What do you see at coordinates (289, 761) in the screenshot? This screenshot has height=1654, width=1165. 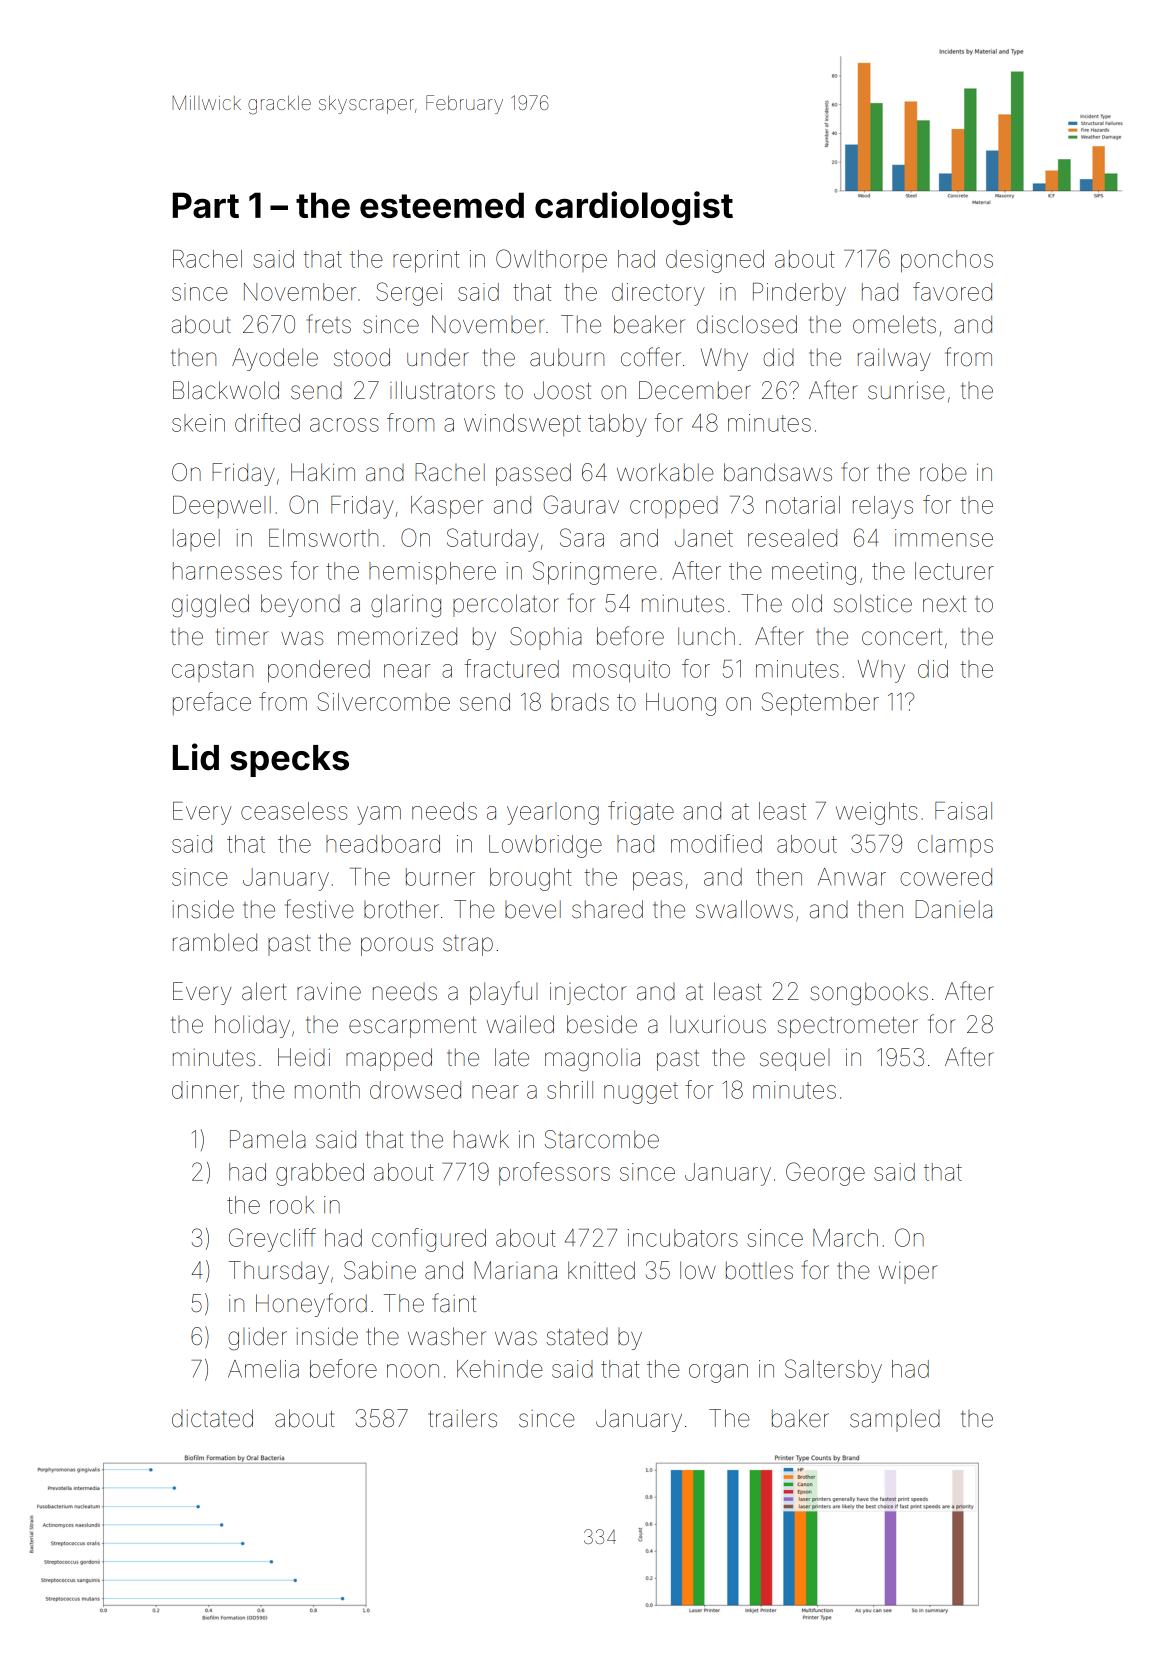 I see `specks` at bounding box center [289, 761].
